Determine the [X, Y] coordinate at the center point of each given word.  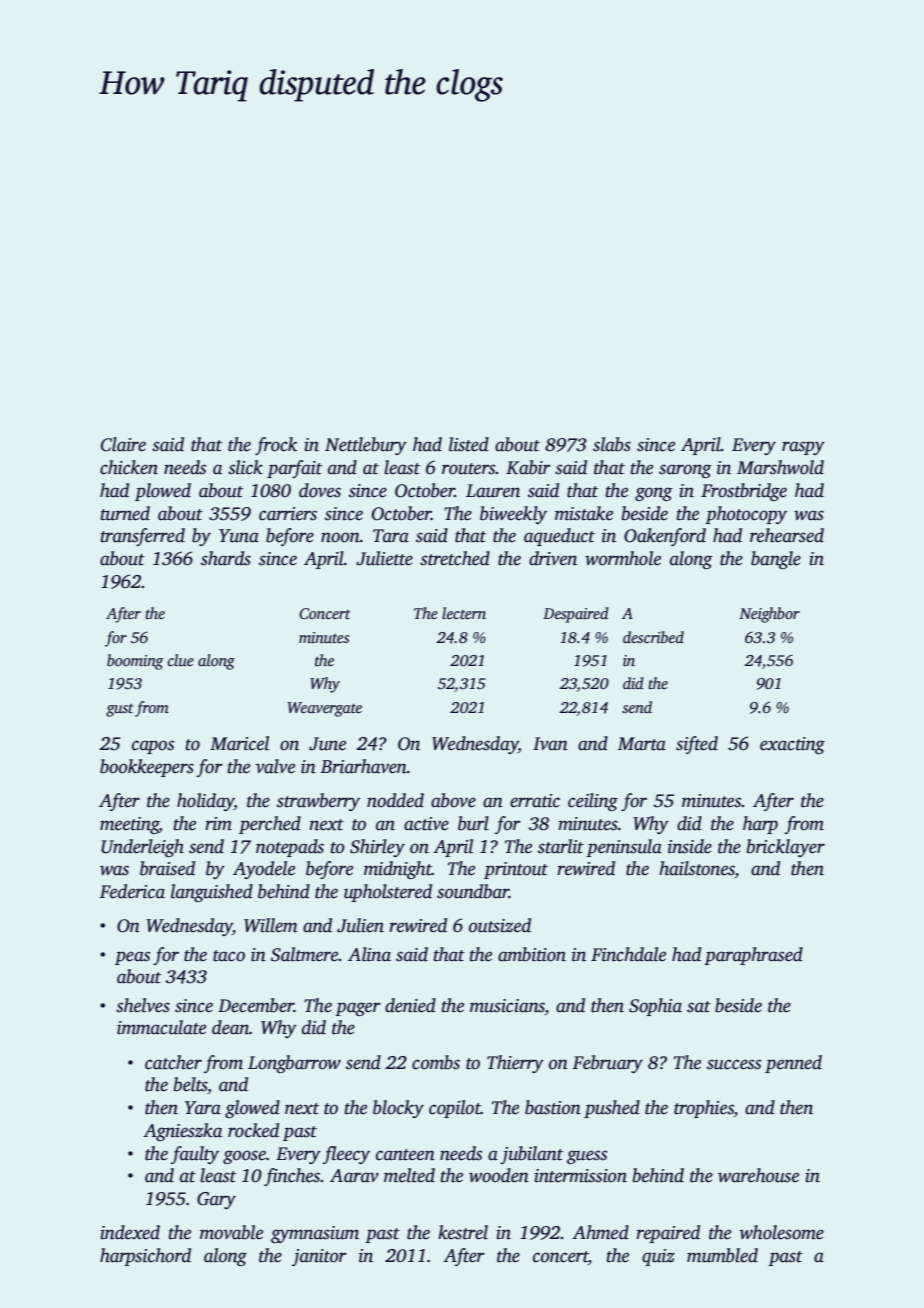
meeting [129, 825]
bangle [776, 560]
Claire [123, 444]
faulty [195, 1155]
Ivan [550, 744]
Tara [391, 536]
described [653, 637]
